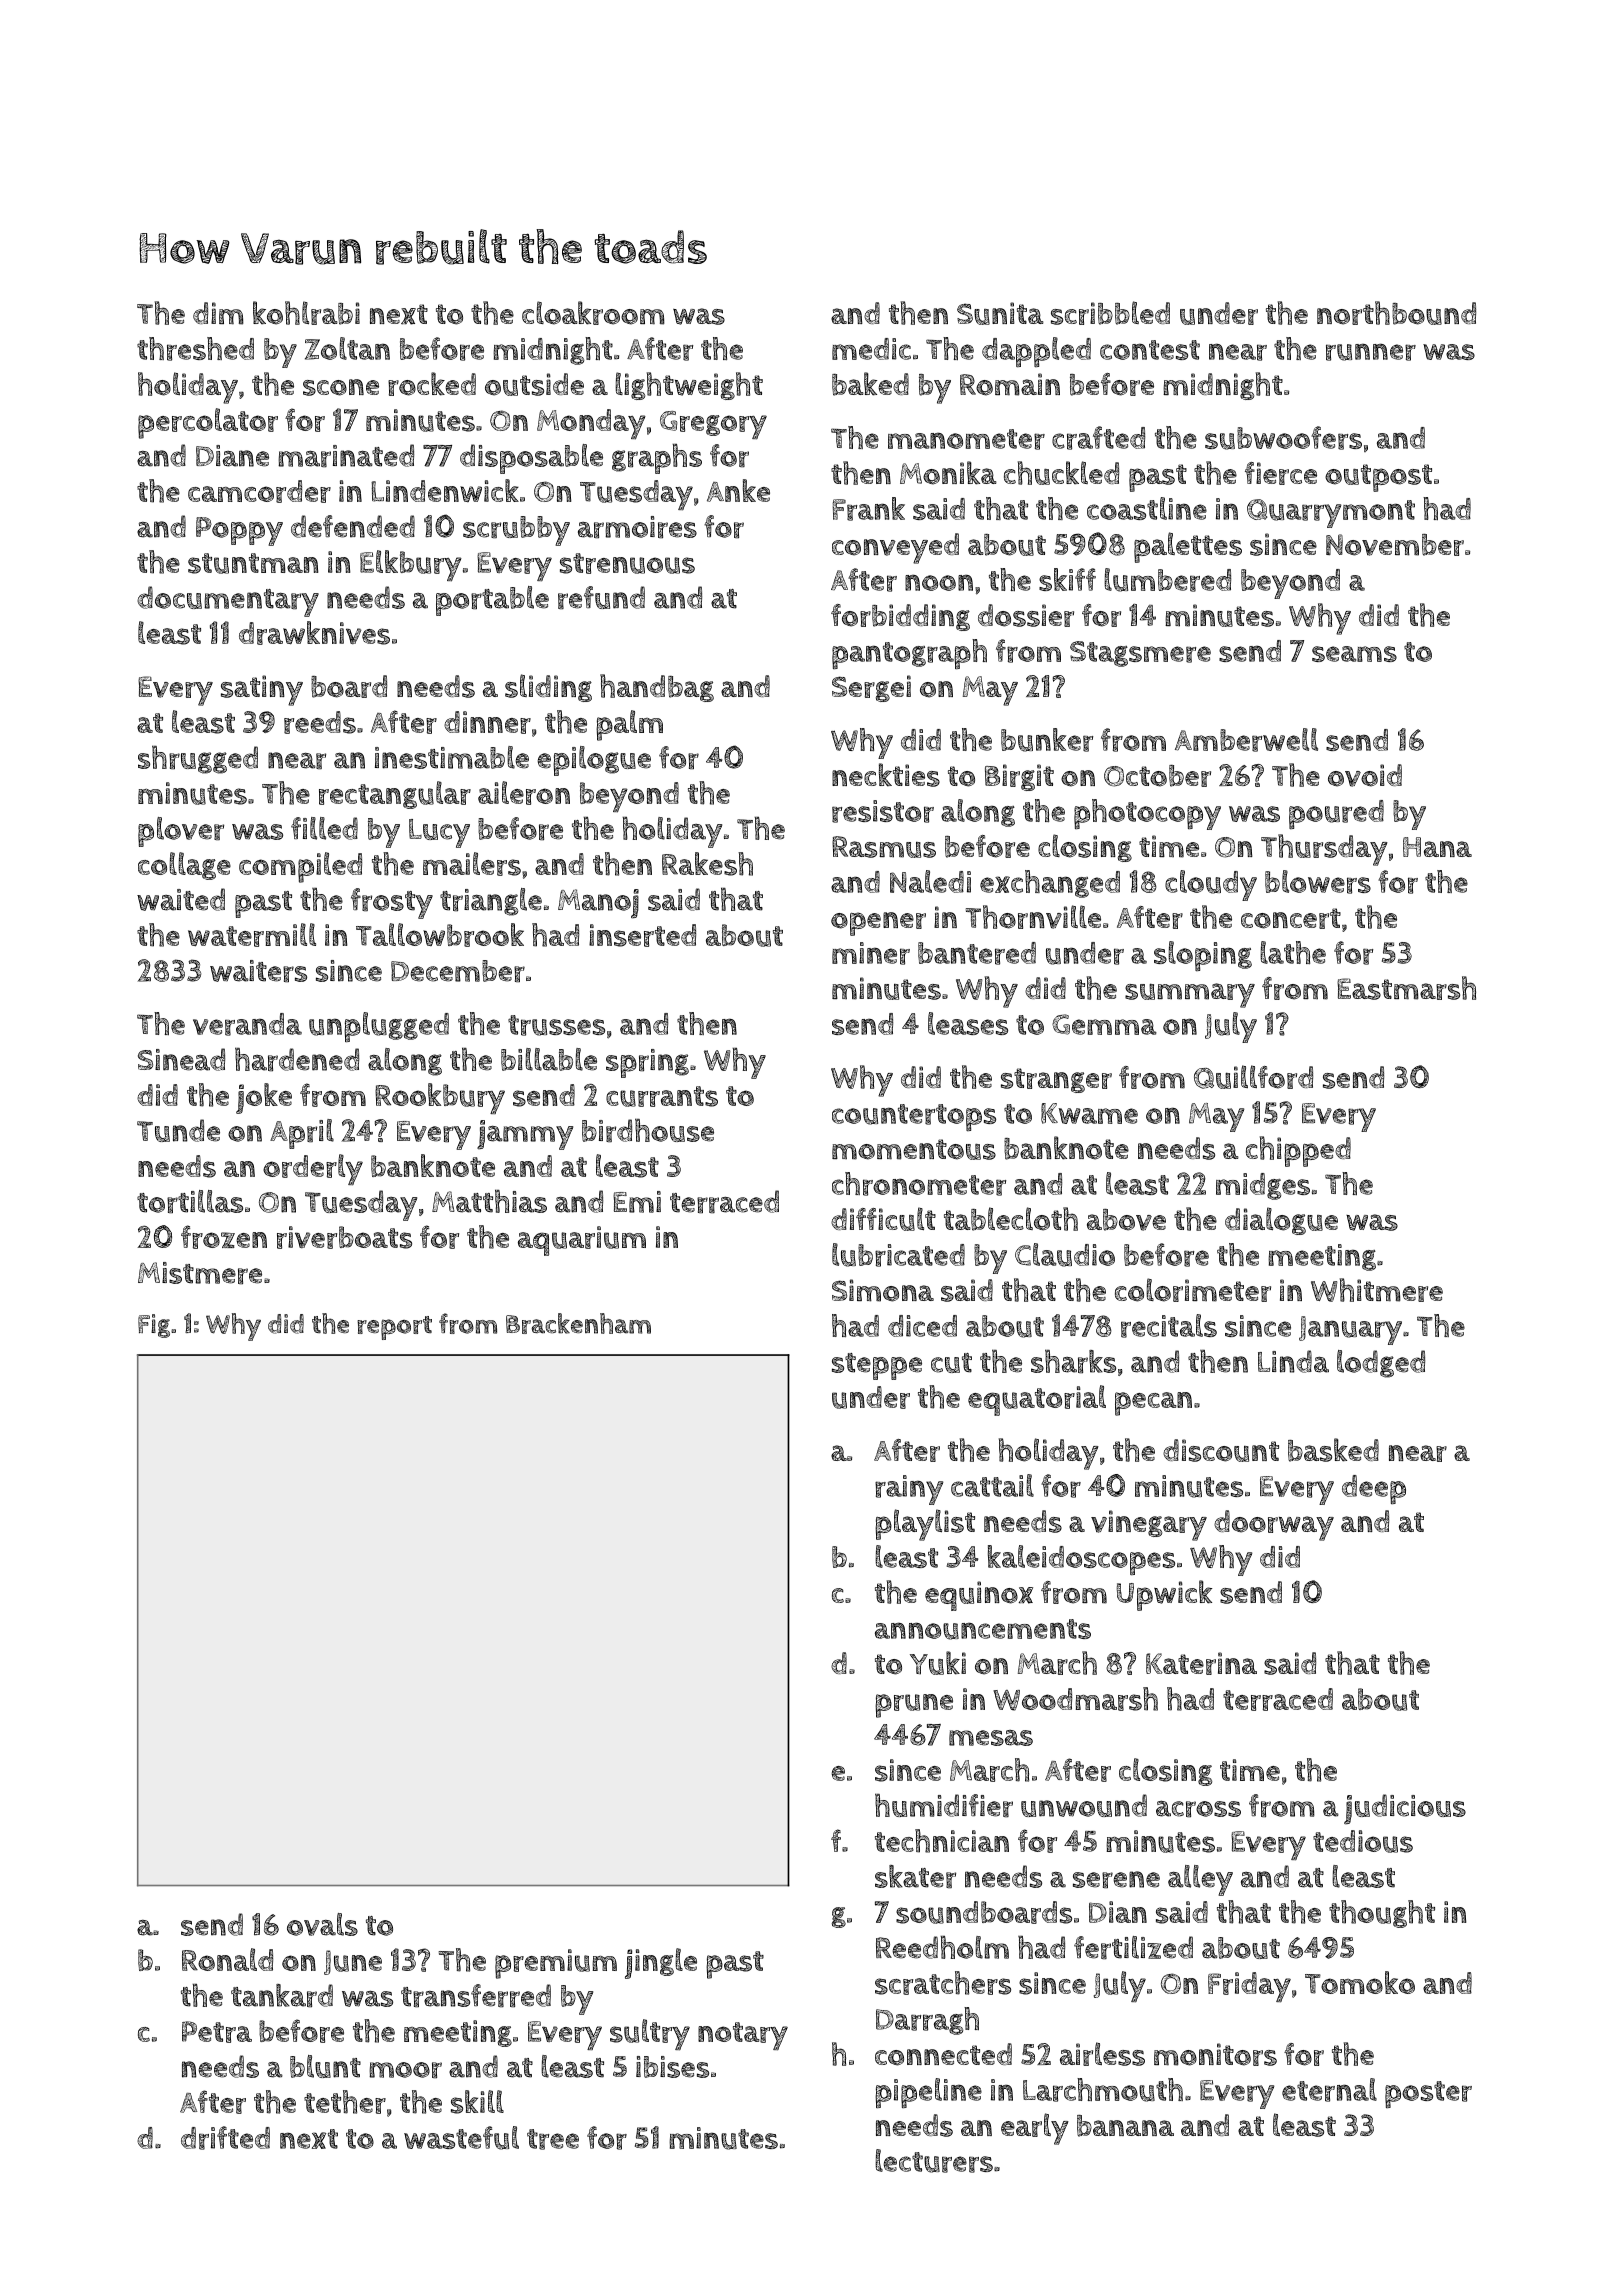 The width and height of the screenshot is (1620, 2292). I want to click on playlist, so click(925, 1525).
